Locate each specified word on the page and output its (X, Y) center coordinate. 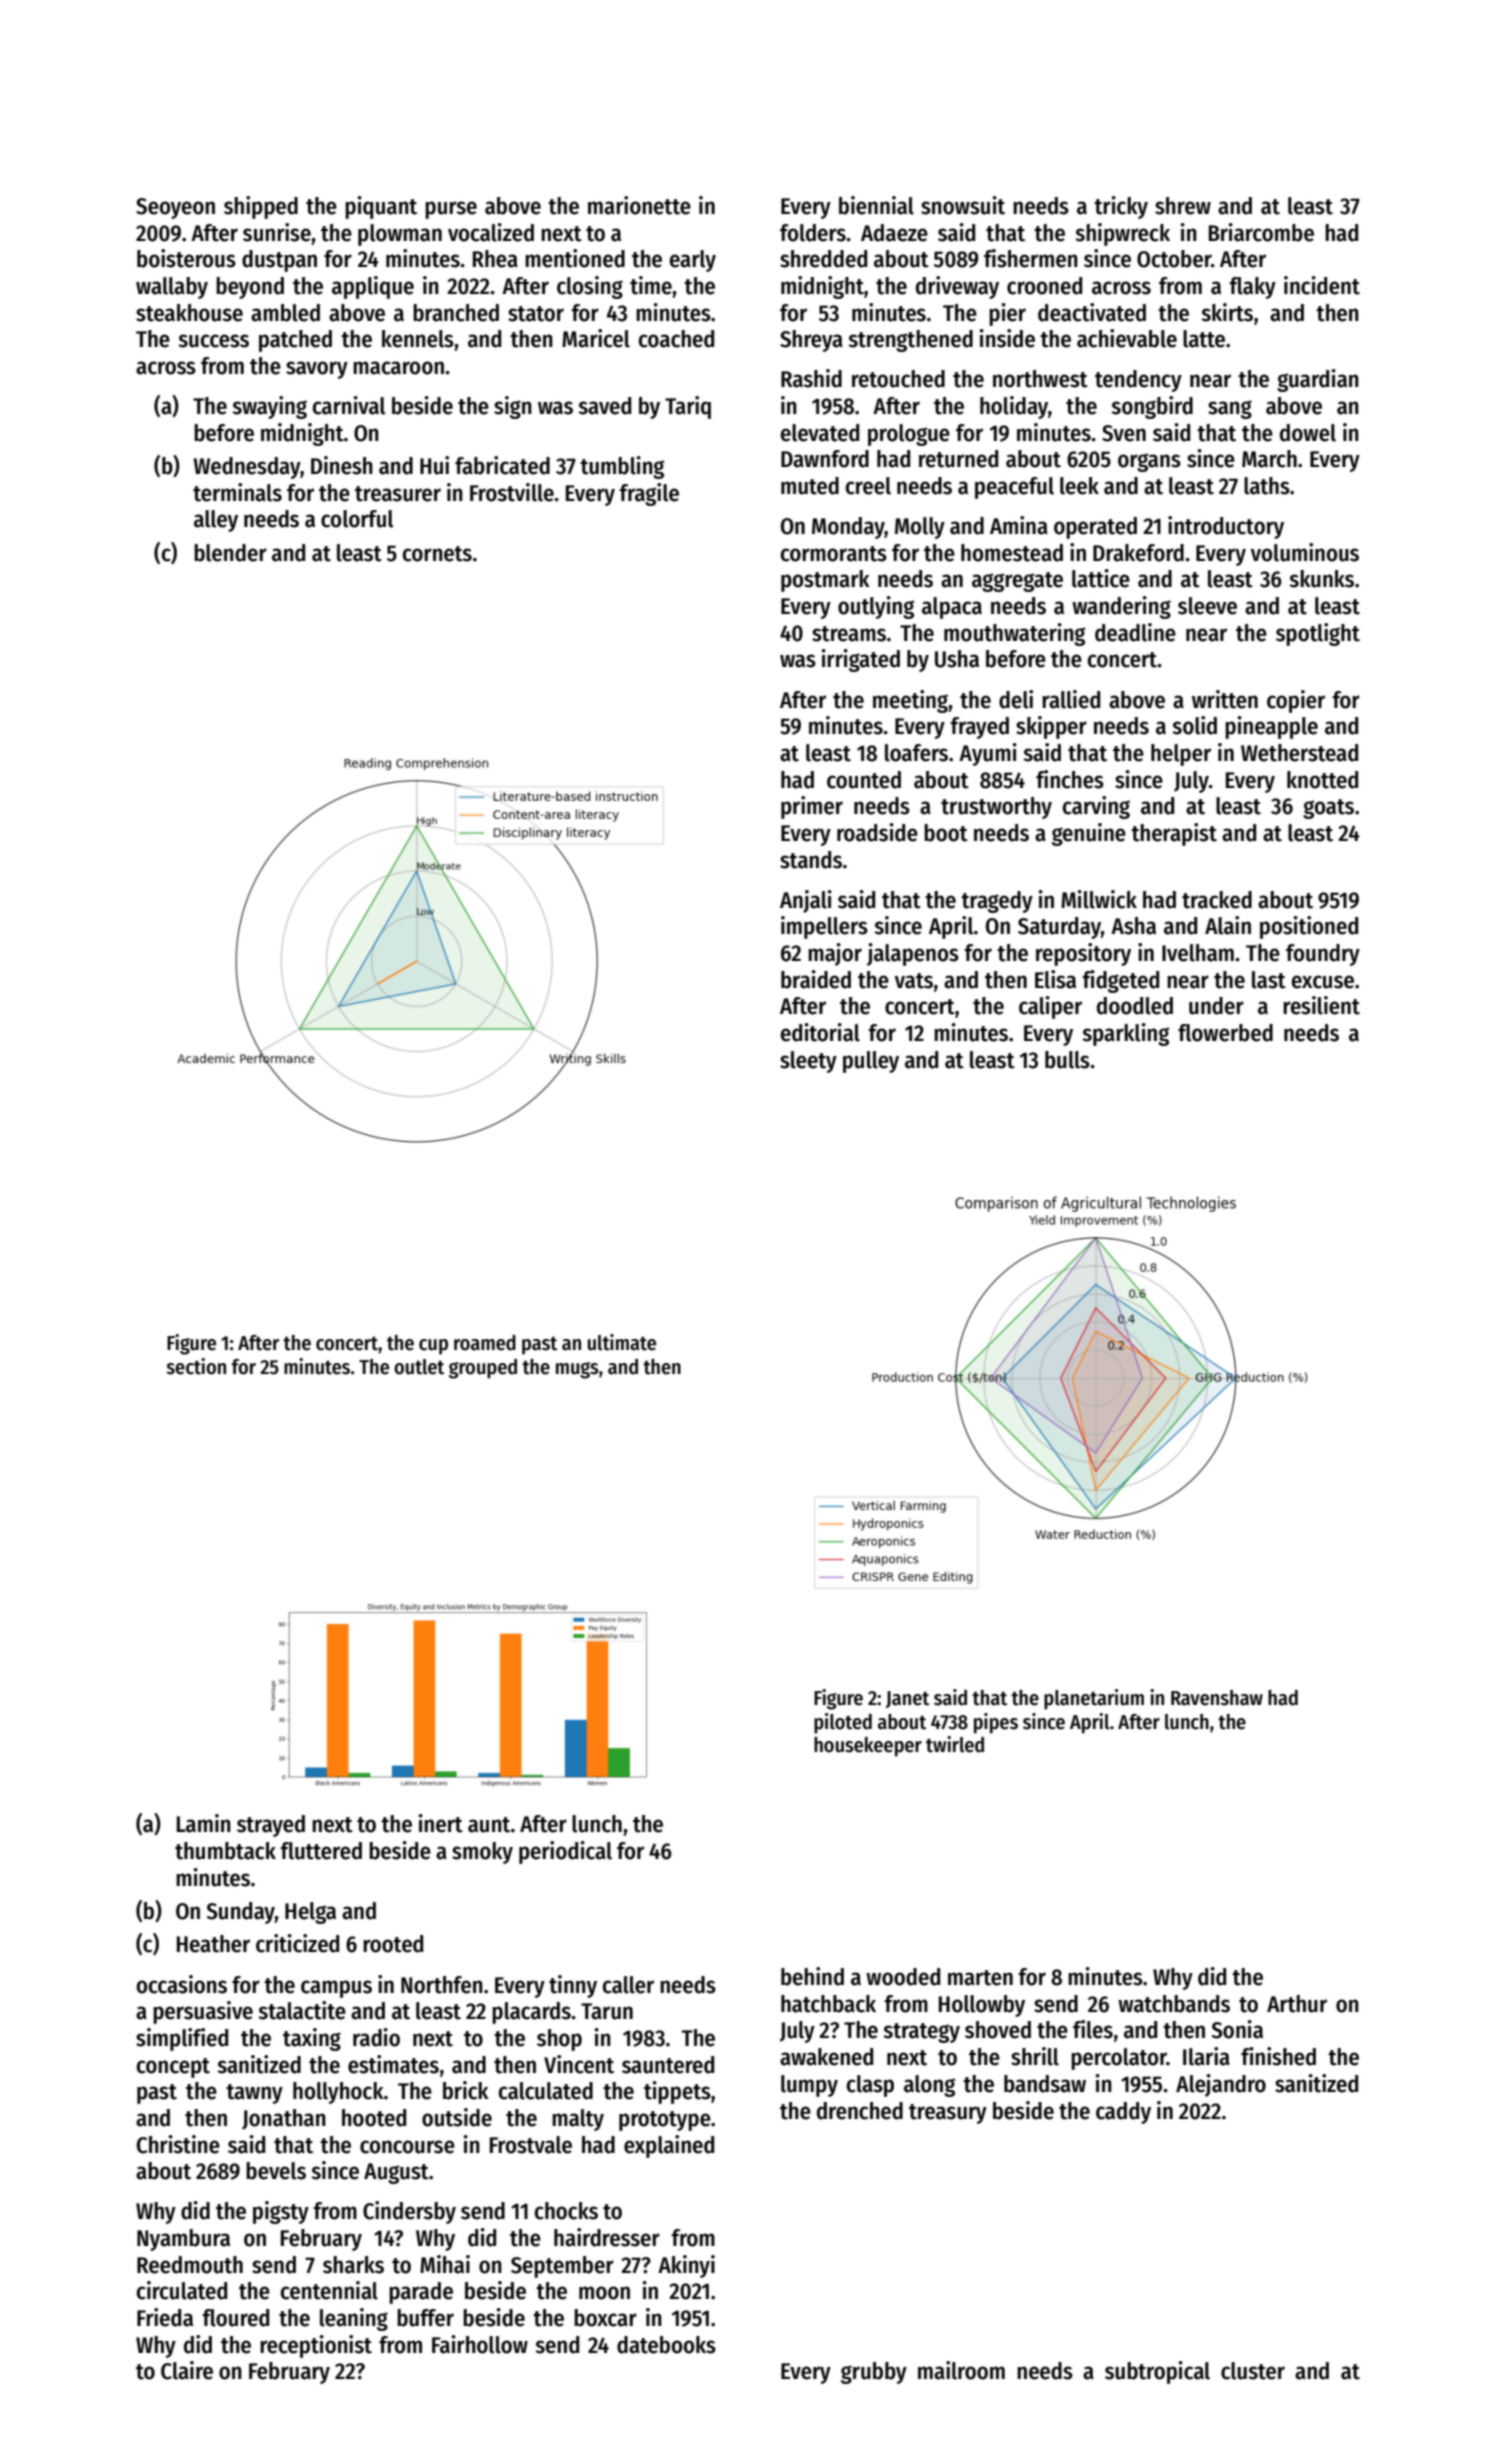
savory (317, 370)
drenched (860, 2111)
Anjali (806, 901)
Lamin (204, 1823)
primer (812, 807)
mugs (577, 1370)
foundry (1323, 955)
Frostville (512, 492)
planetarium (1094, 1699)
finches (1070, 779)
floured (235, 2318)
